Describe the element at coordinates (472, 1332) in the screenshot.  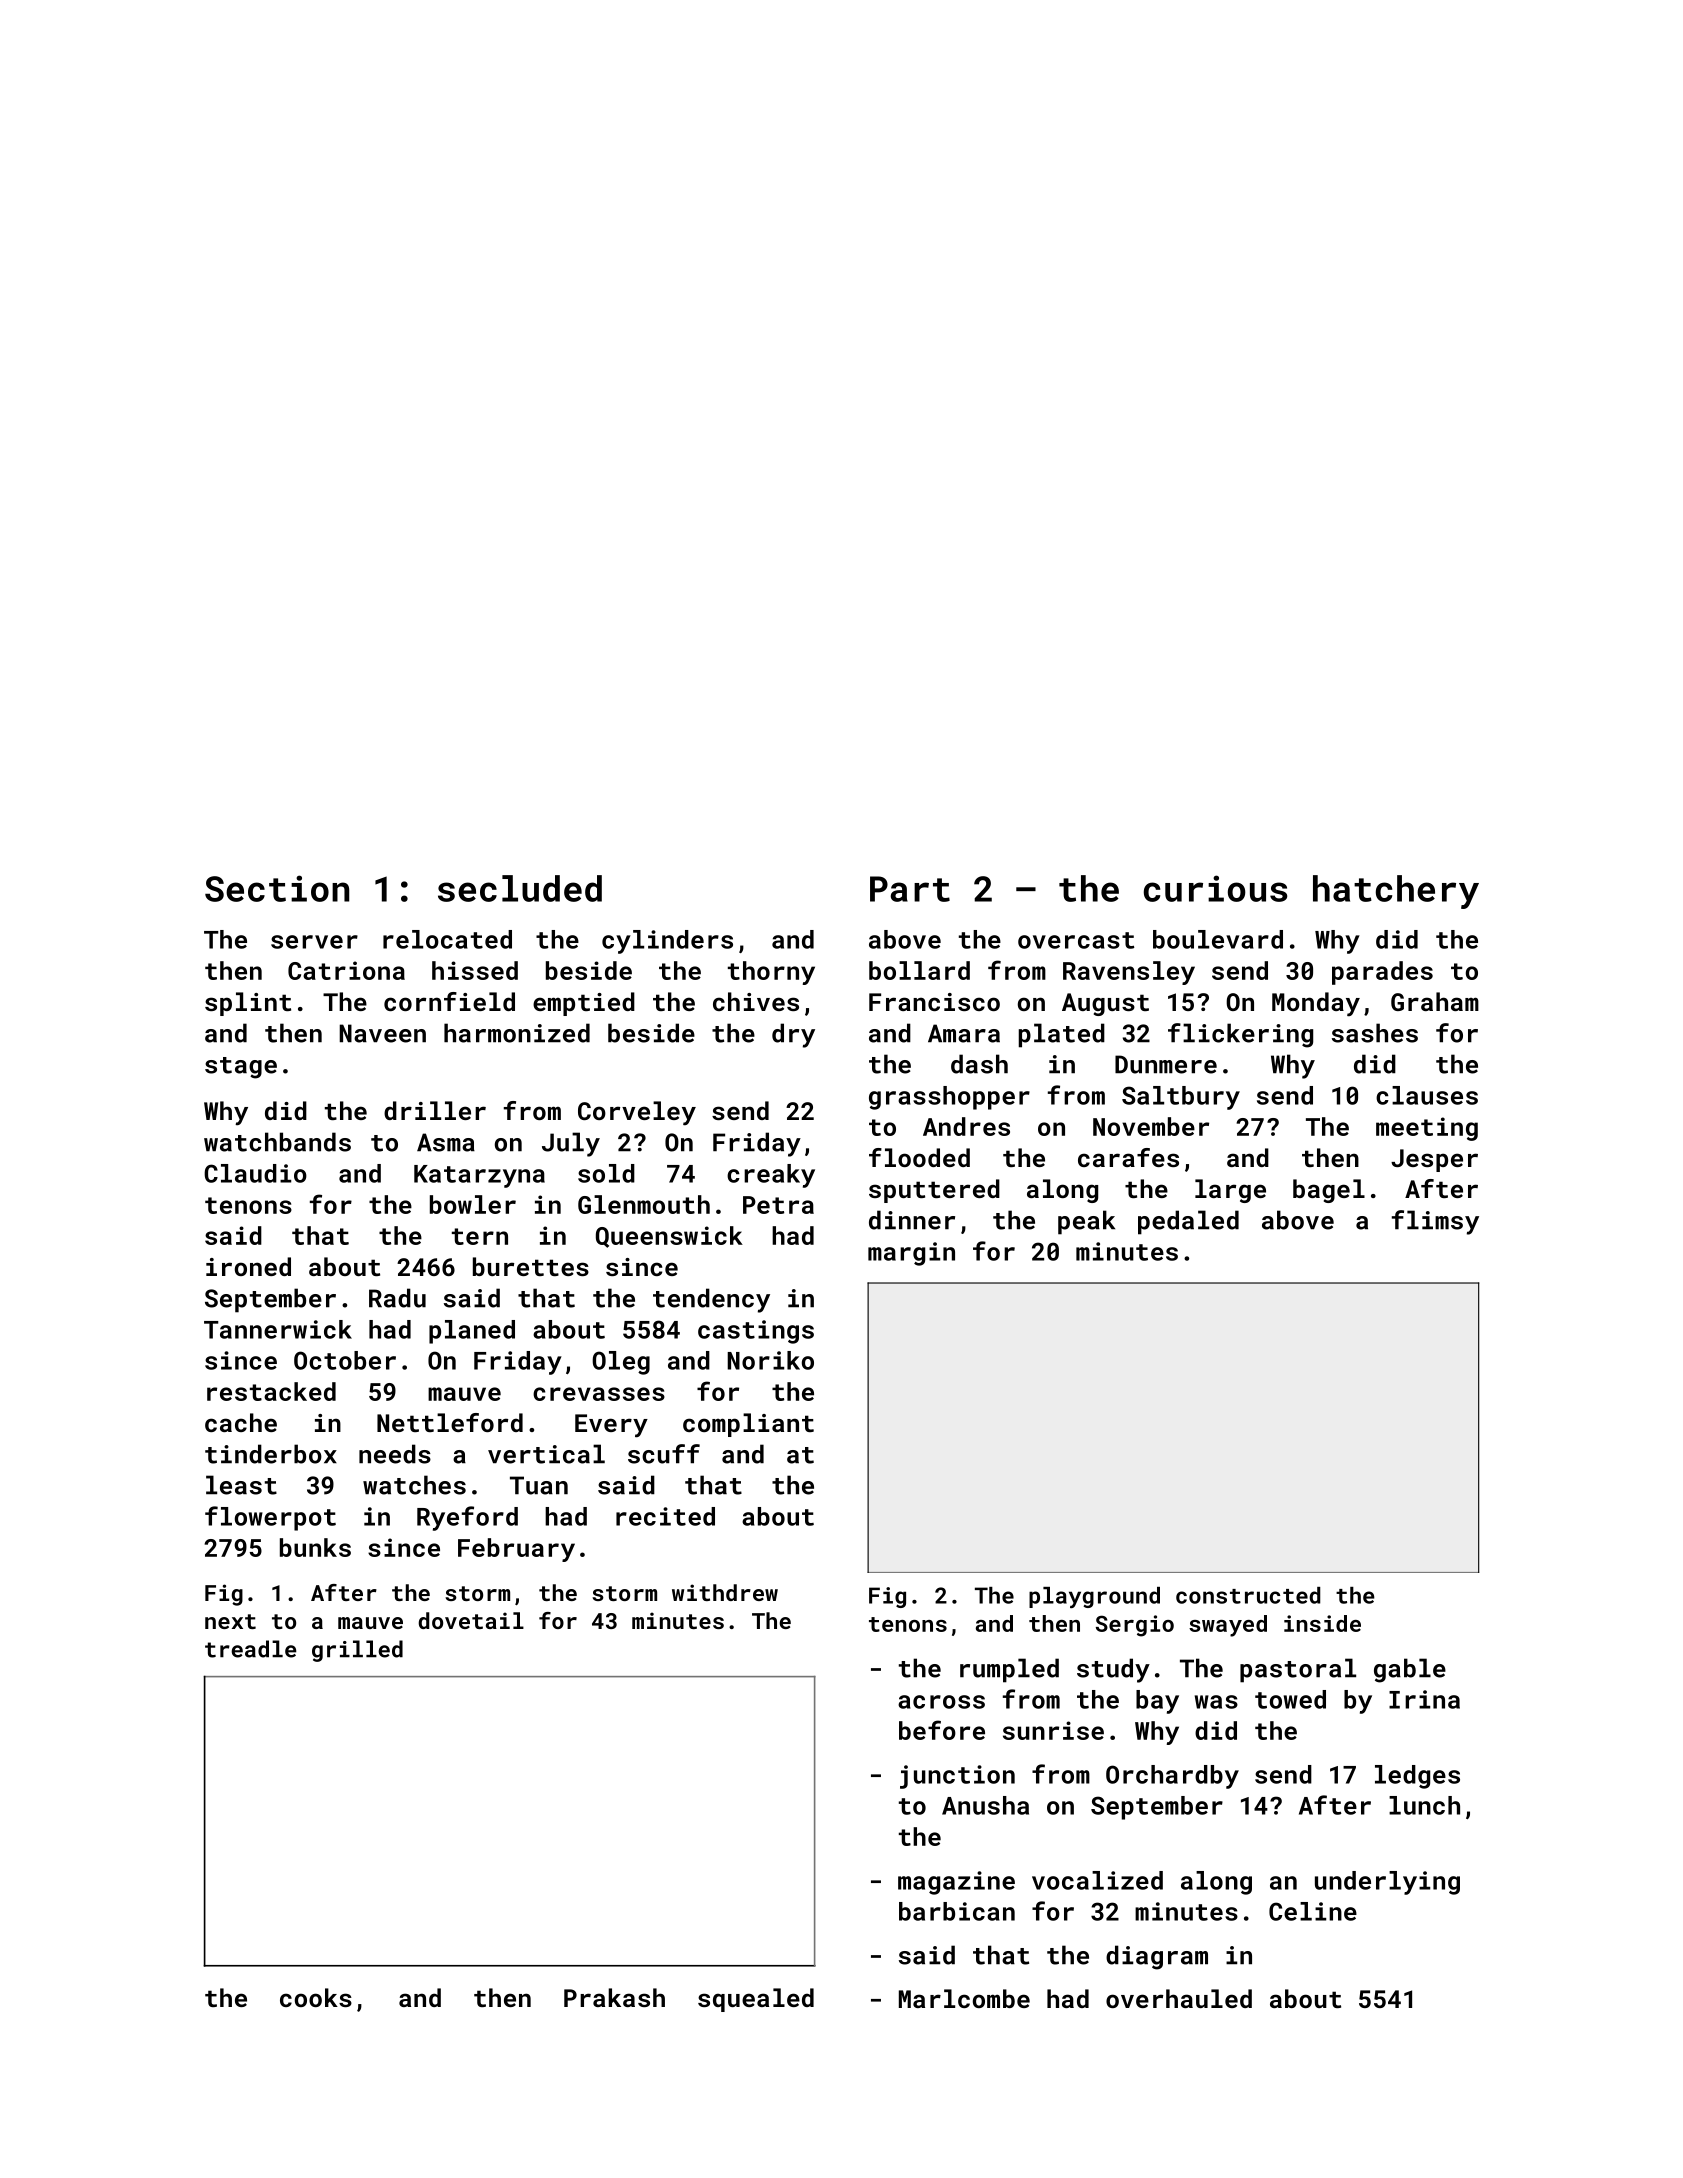
I see `planed` at that location.
